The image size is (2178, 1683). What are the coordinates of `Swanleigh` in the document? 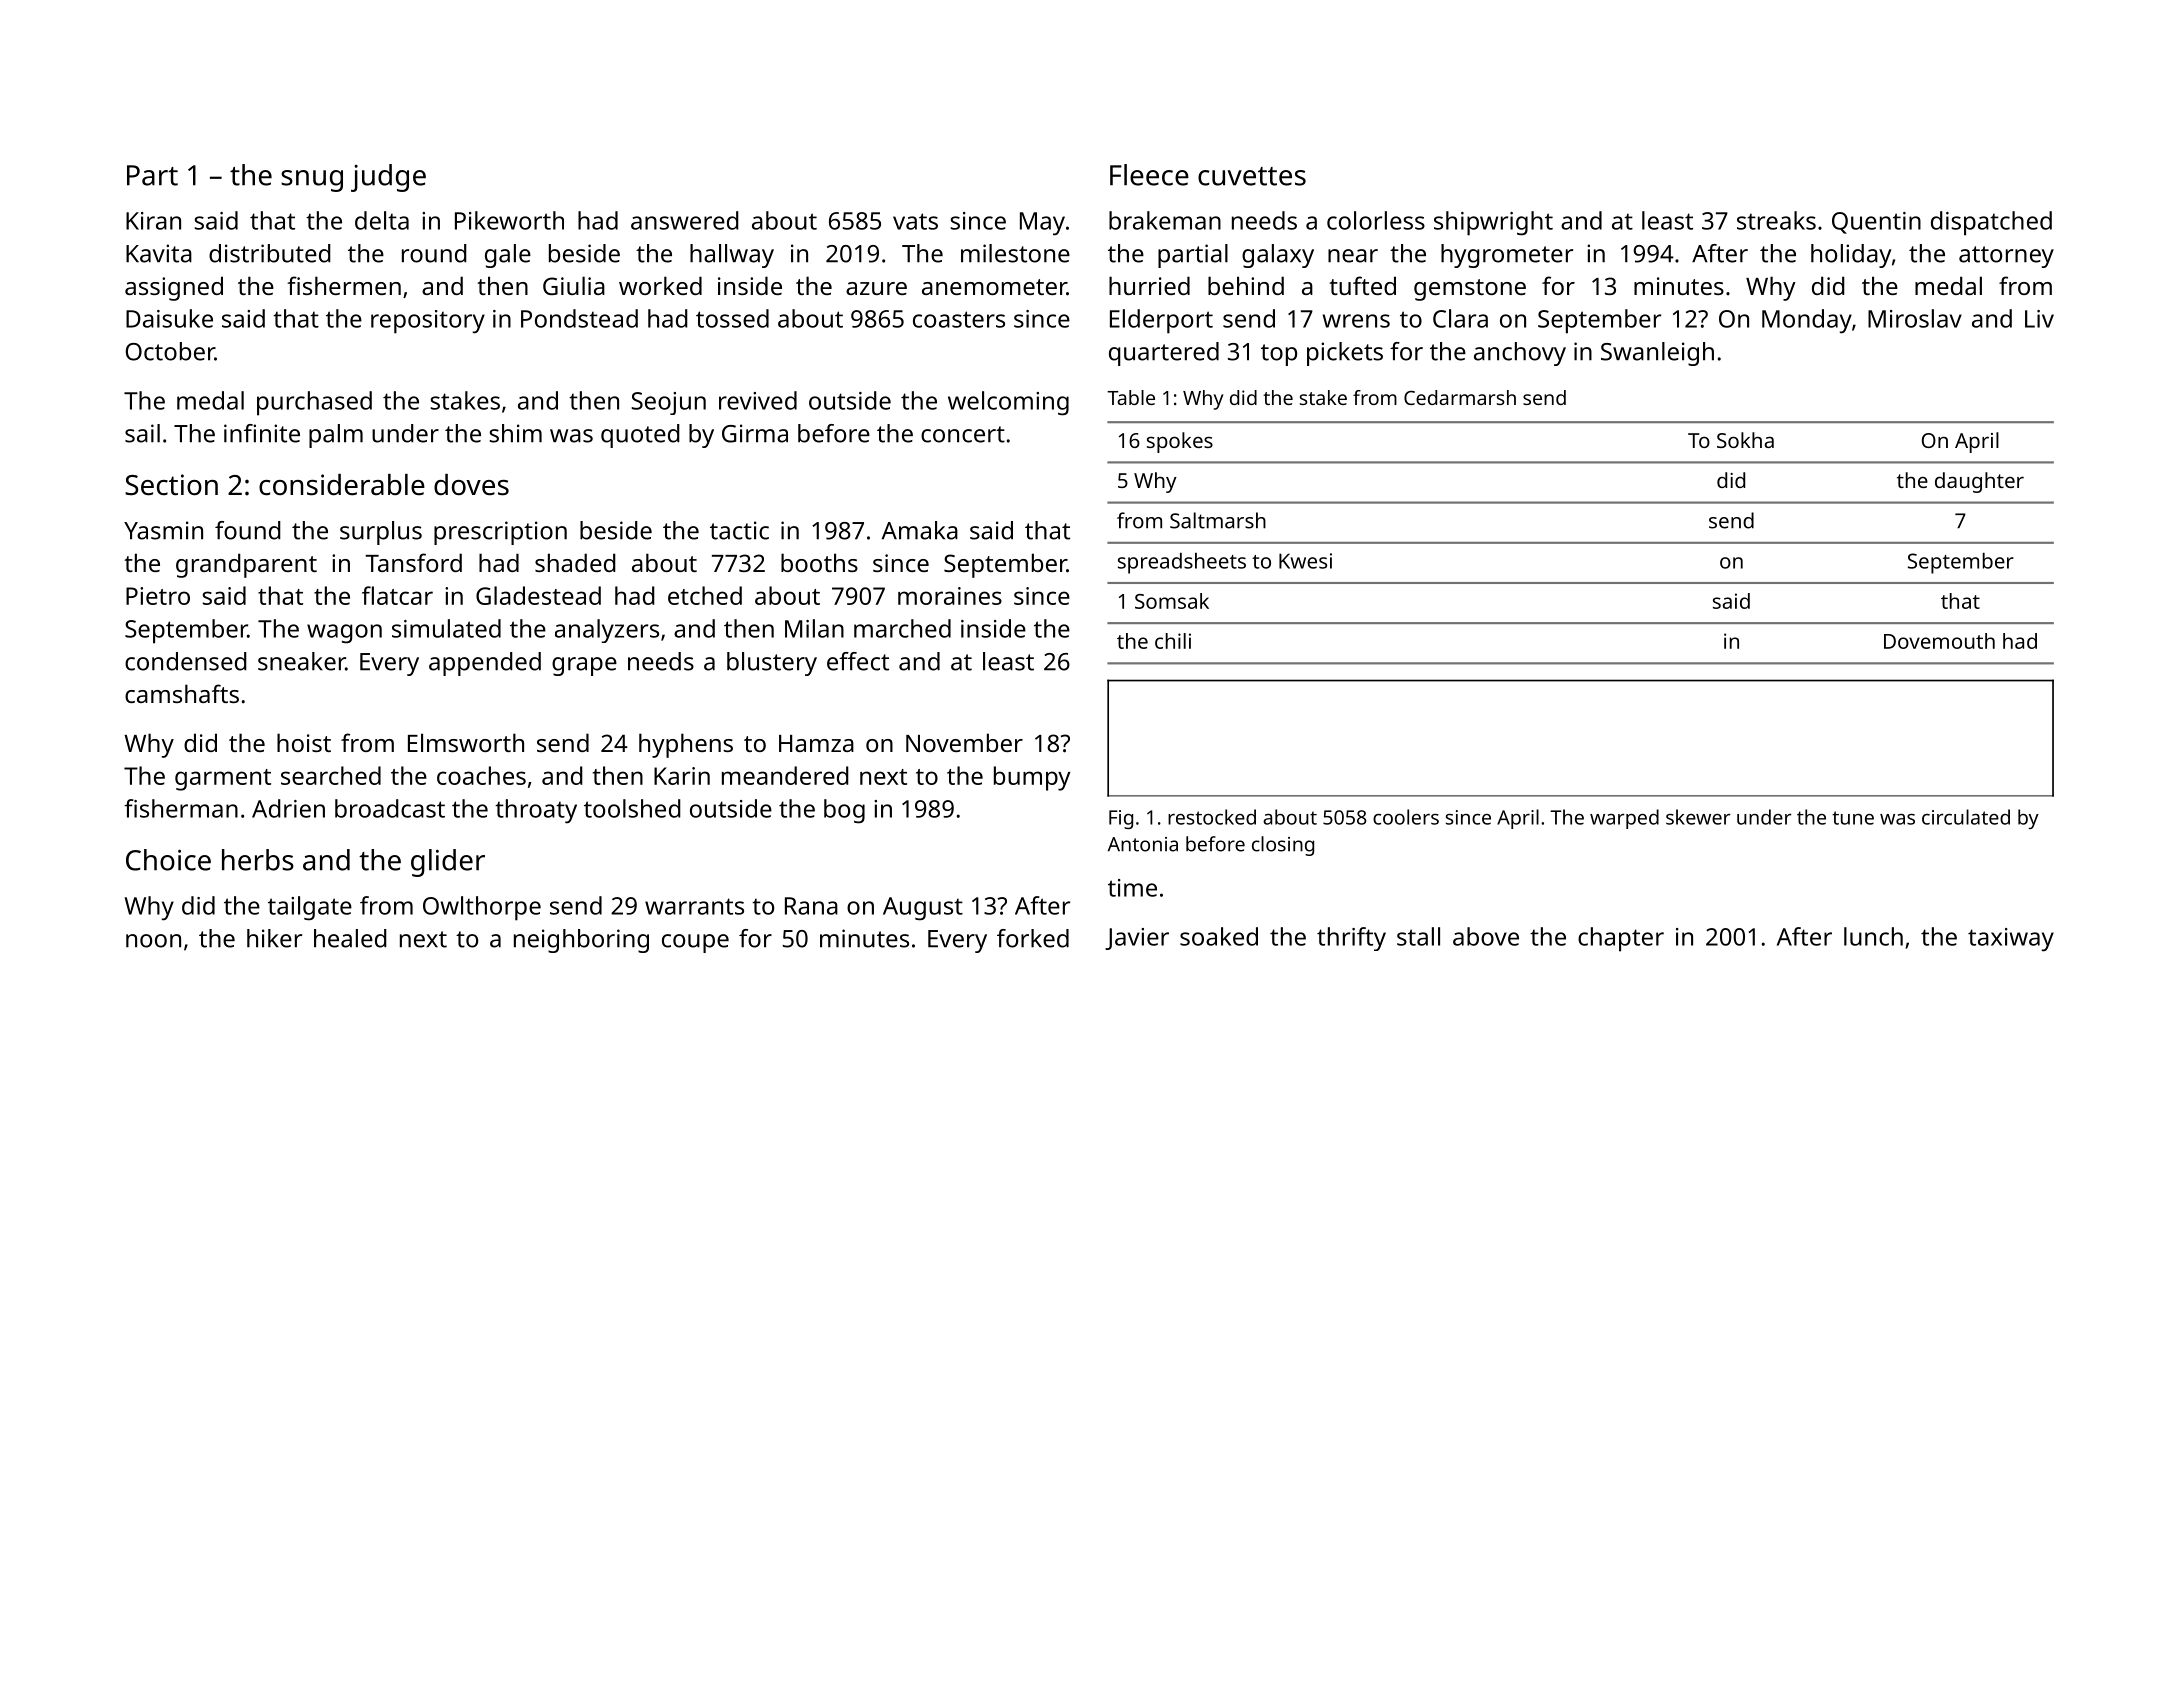 It's located at (1657, 354).
